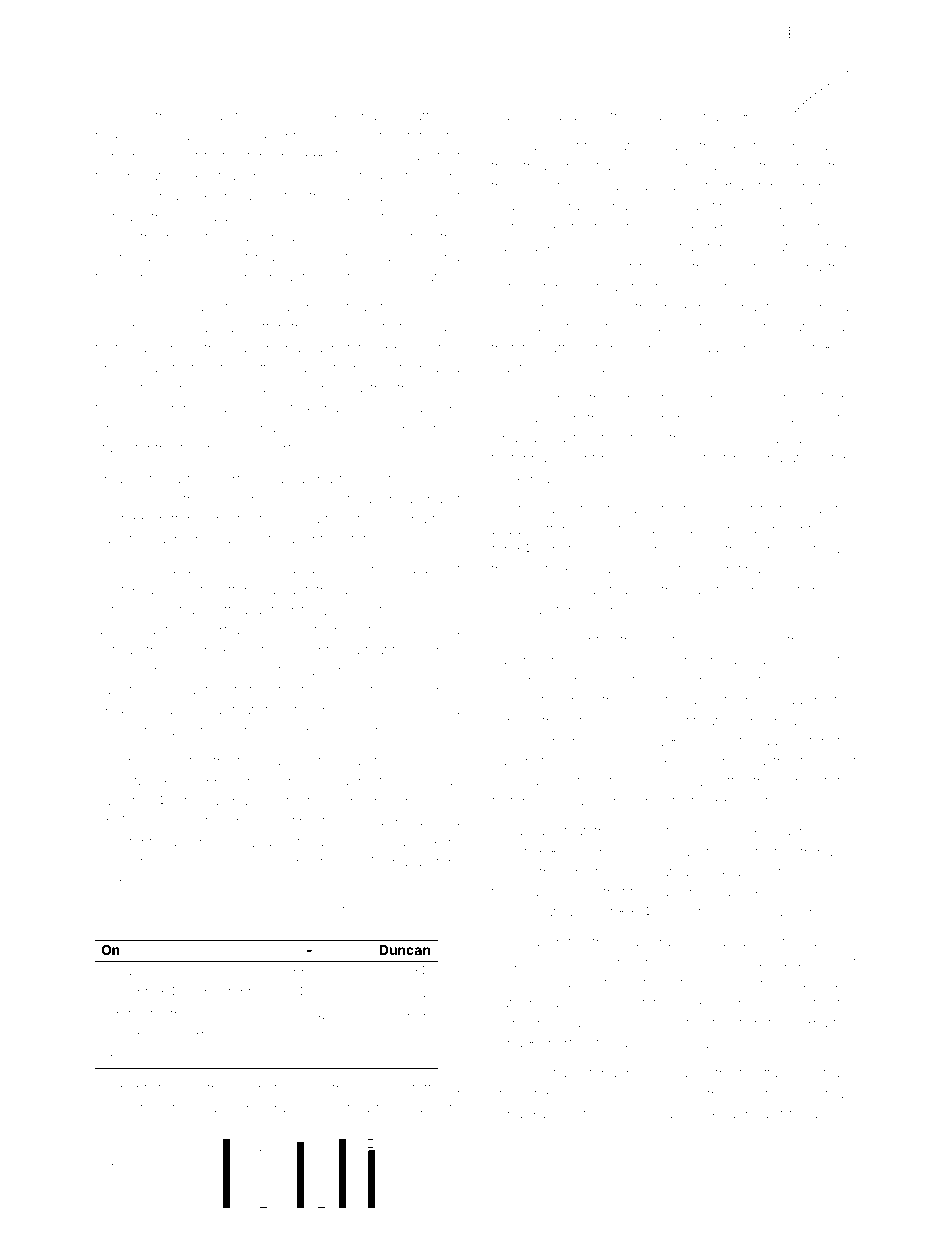 This image has width=952, height=1233. I want to click on Mario, so click(839, 398).
